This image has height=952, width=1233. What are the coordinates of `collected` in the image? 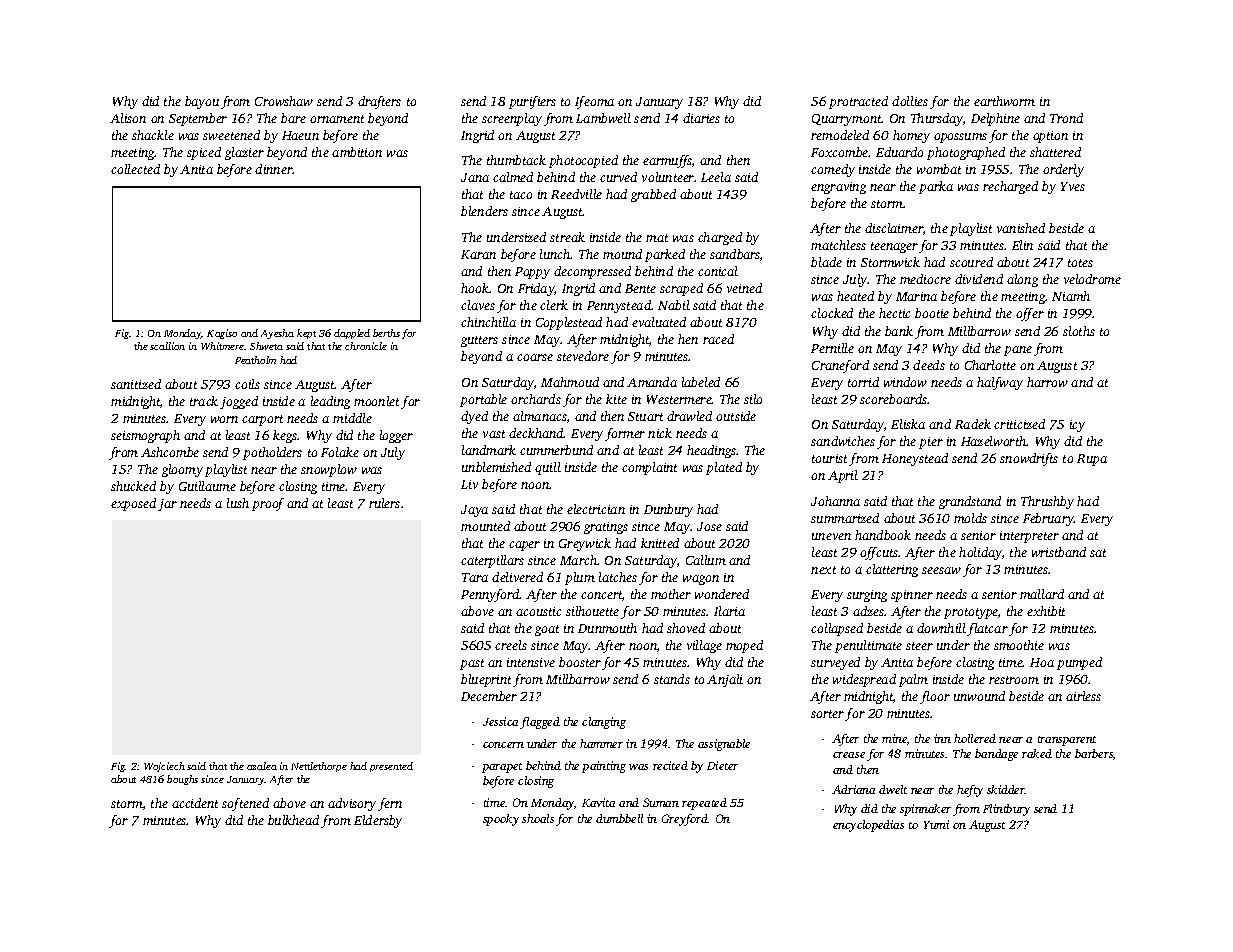 It's located at (135, 169).
